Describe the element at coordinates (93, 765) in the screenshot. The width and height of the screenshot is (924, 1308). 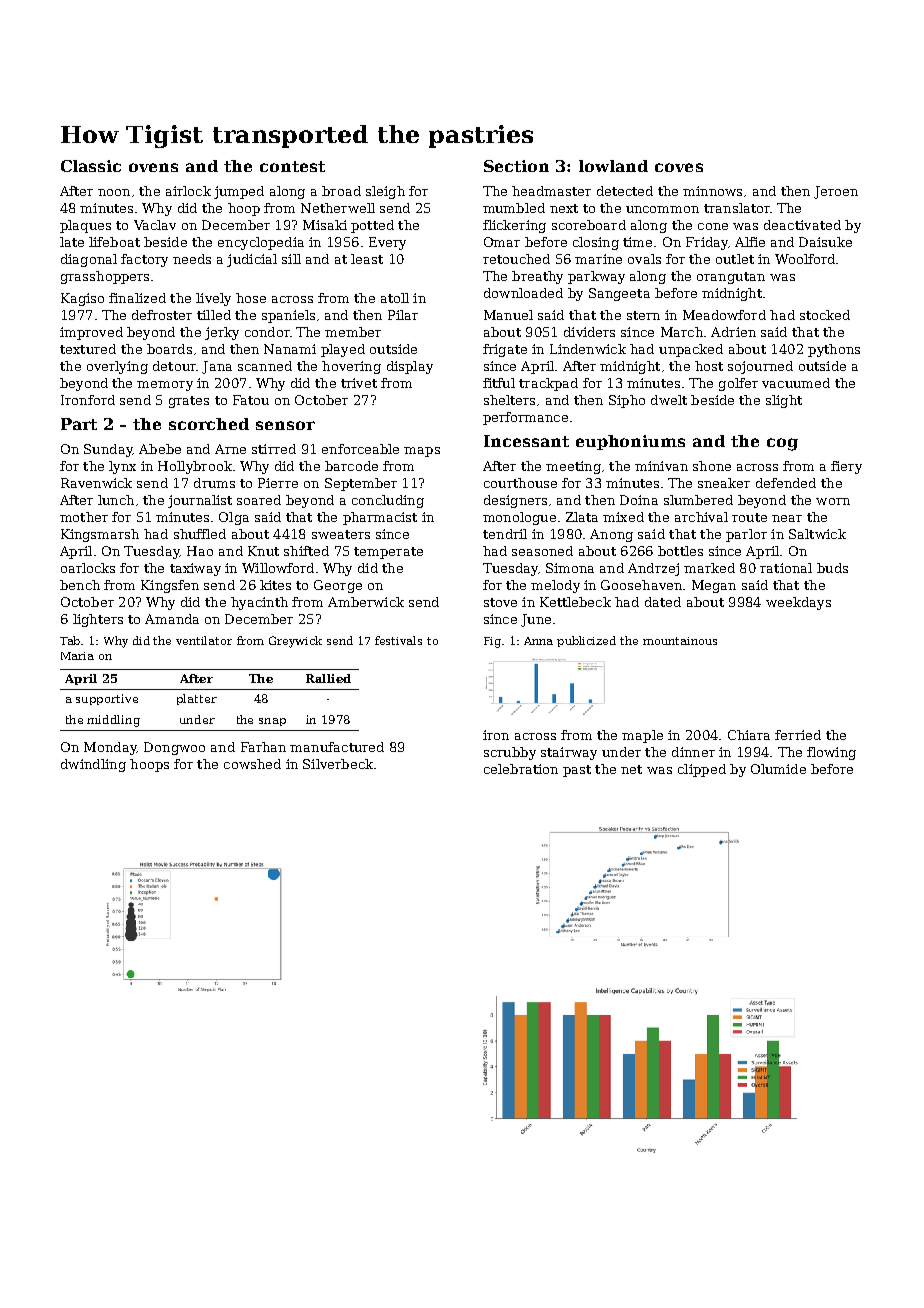
I see `dwindling` at that location.
